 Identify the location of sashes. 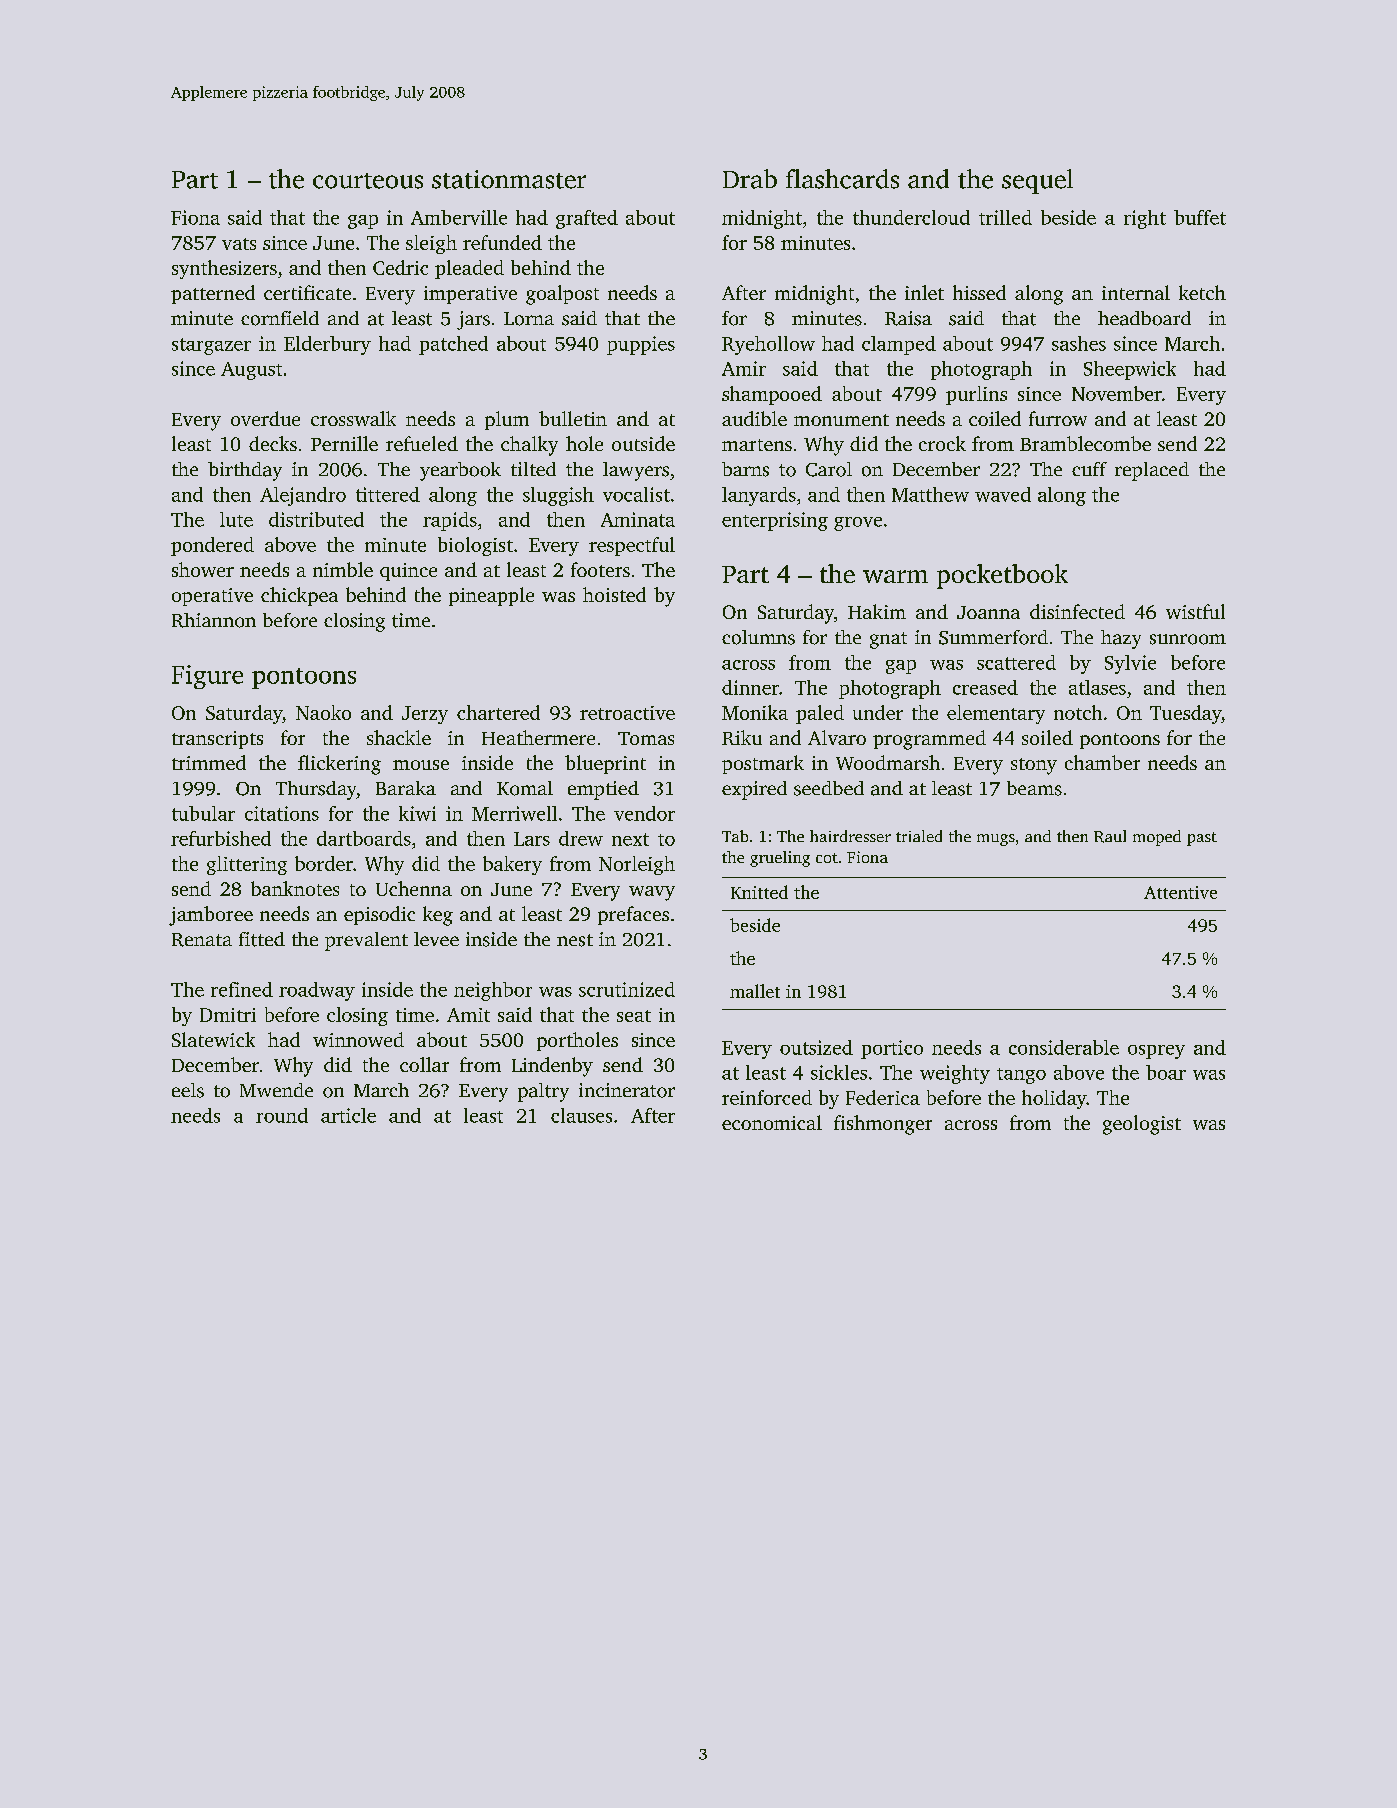
(1079, 343).
